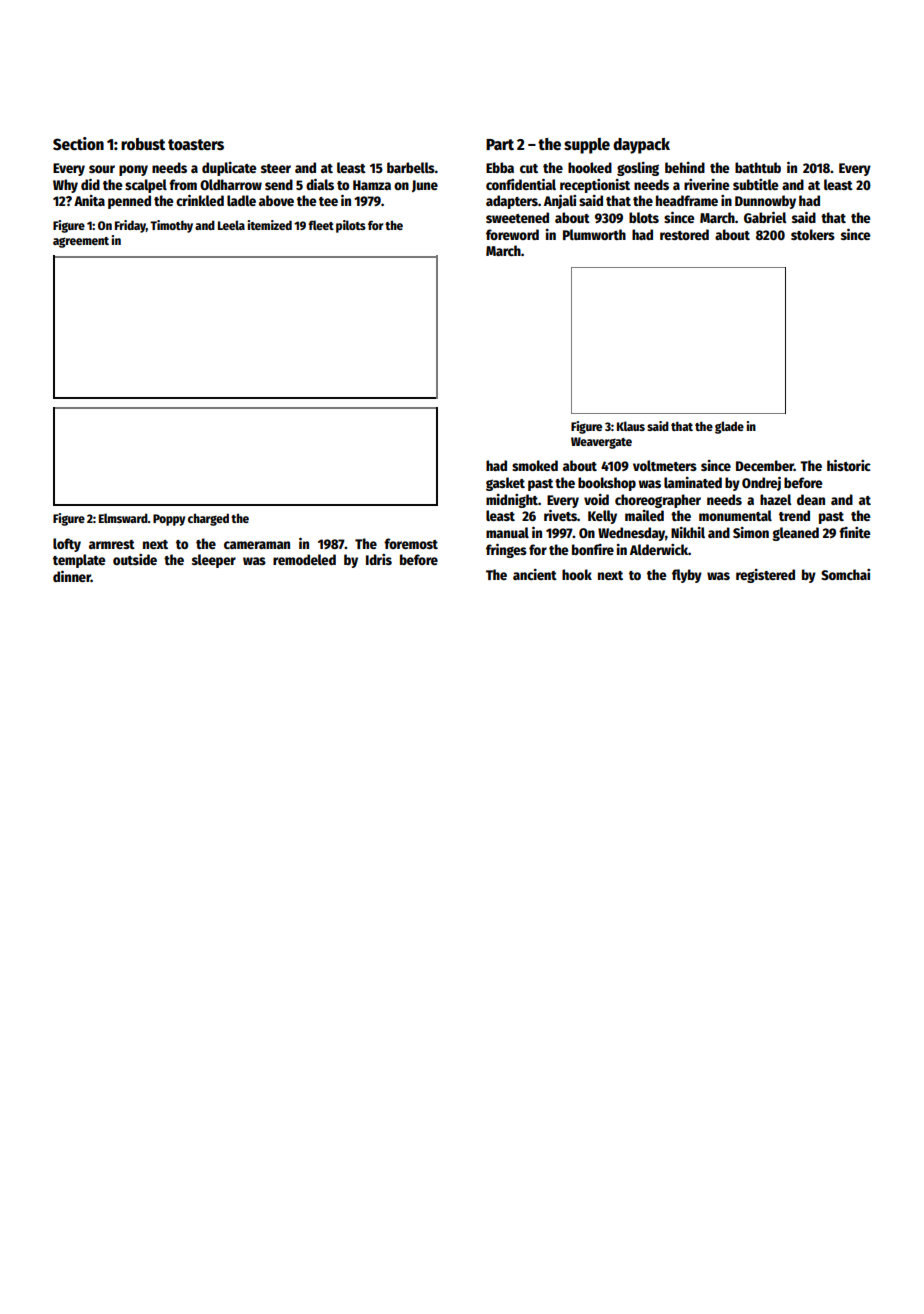 The image size is (924, 1314). I want to click on robust, so click(143, 144).
